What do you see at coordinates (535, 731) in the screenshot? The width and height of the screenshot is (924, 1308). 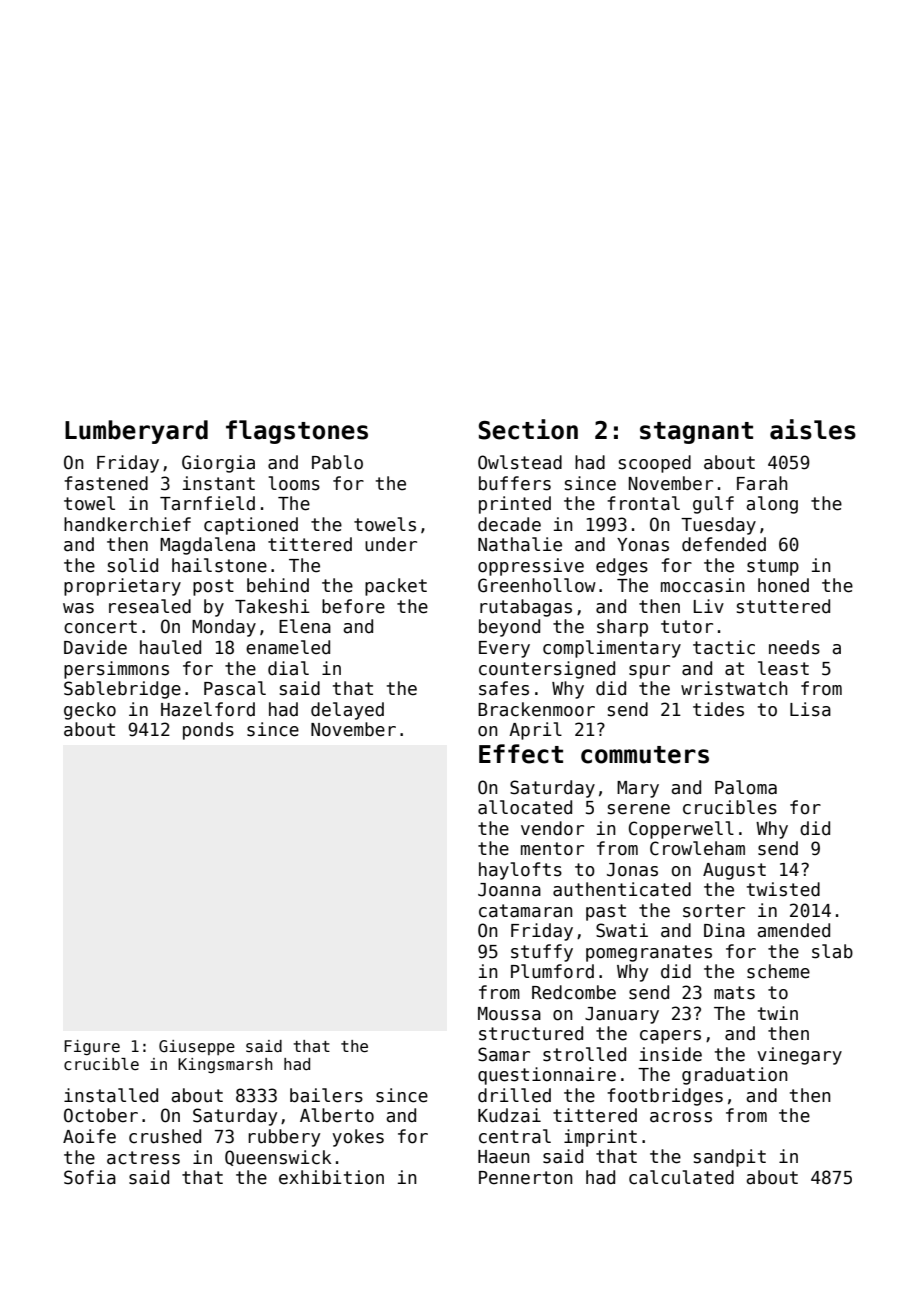 I see `April` at bounding box center [535, 731].
